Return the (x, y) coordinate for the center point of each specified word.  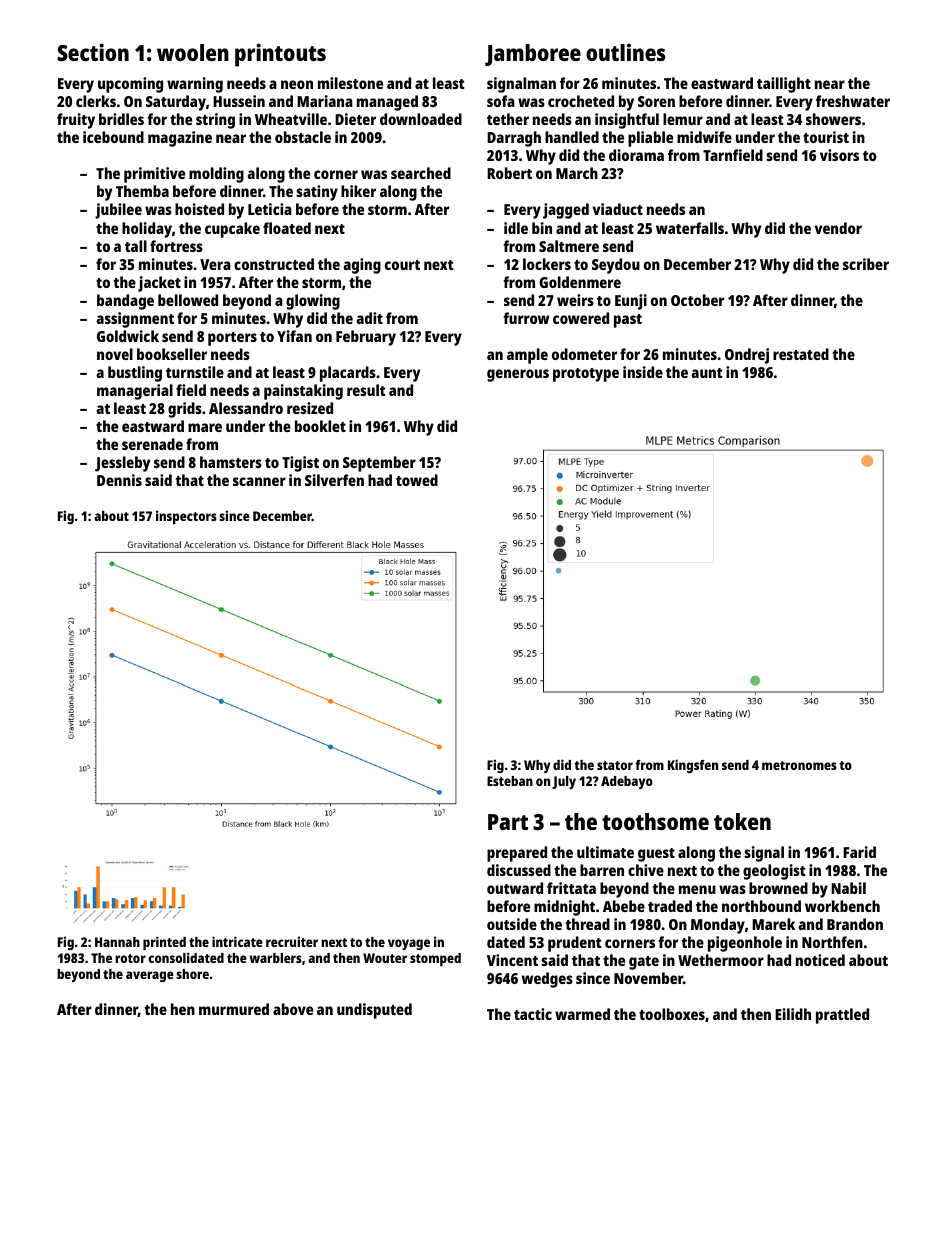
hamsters (231, 462)
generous (518, 375)
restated (801, 354)
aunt (707, 373)
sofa (501, 101)
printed (164, 943)
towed (417, 480)
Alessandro (246, 408)
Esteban (510, 781)
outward (515, 888)
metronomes (799, 765)
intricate (237, 941)
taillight (784, 85)
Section (93, 52)
